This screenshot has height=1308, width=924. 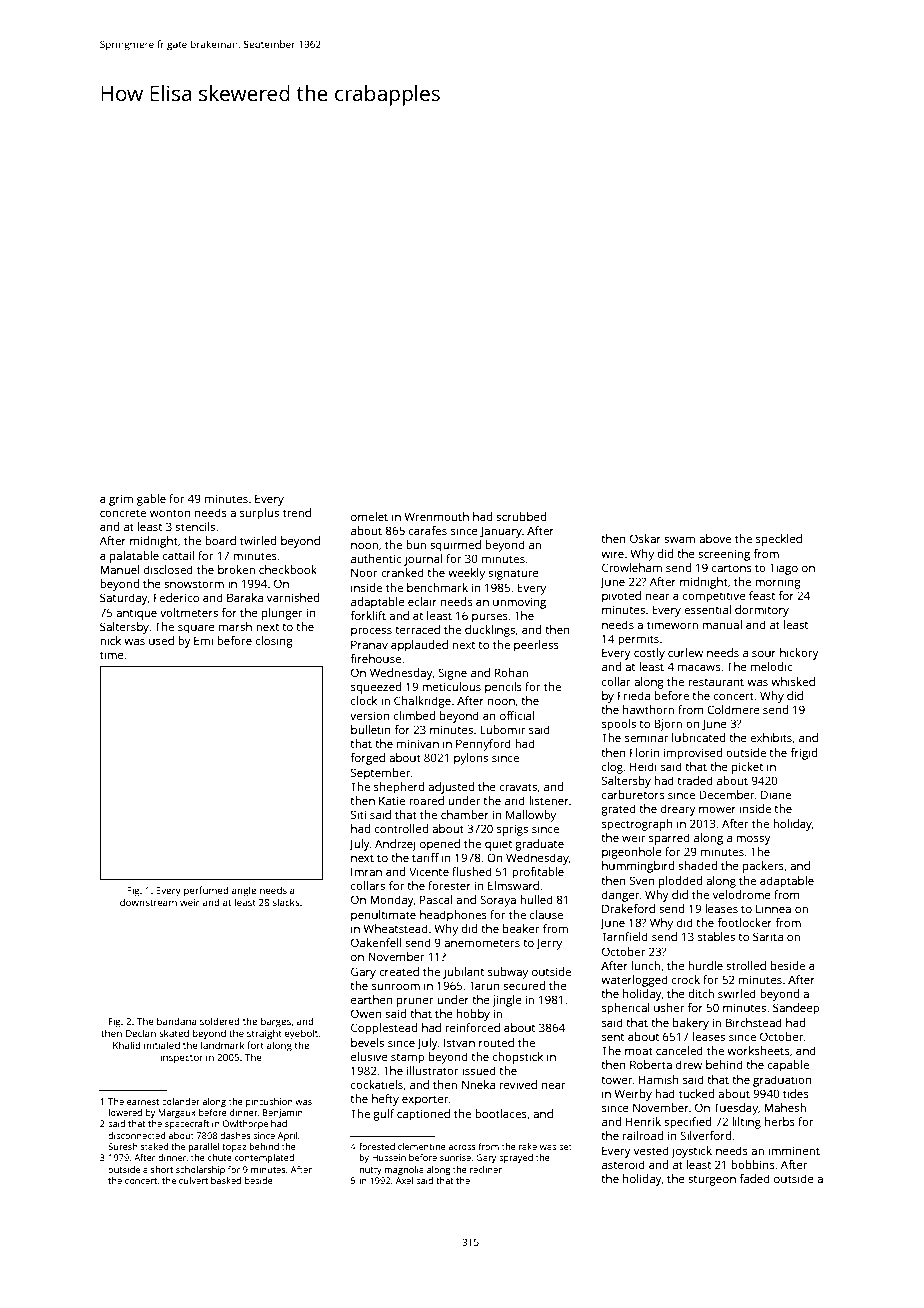 I want to click on macaws, so click(x=699, y=667).
